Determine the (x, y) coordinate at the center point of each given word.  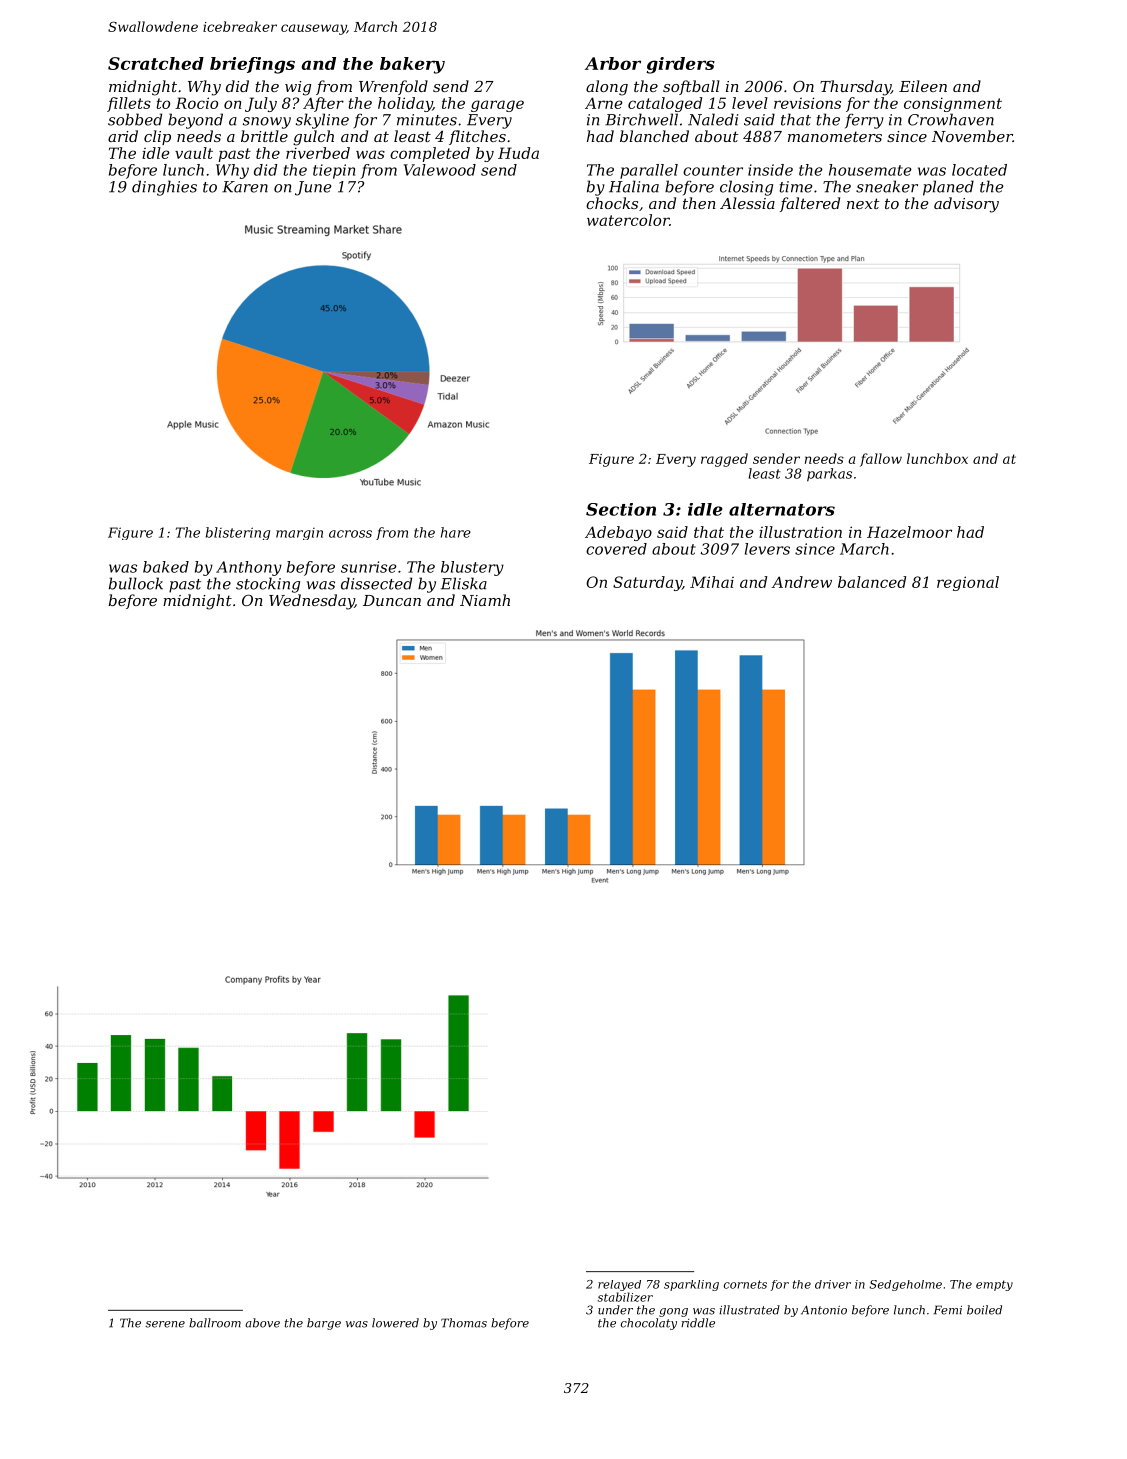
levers (767, 549)
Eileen (923, 86)
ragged (724, 460)
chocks (612, 203)
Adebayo (618, 533)
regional (968, 583)
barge (324, 1324)
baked (166, 567)
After (323, 104)
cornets (745, 1284)
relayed (619, 1285)
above (262, 1323)
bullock (136, 583)
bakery (412, 65)
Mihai (712, 582)
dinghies (164, 188)
